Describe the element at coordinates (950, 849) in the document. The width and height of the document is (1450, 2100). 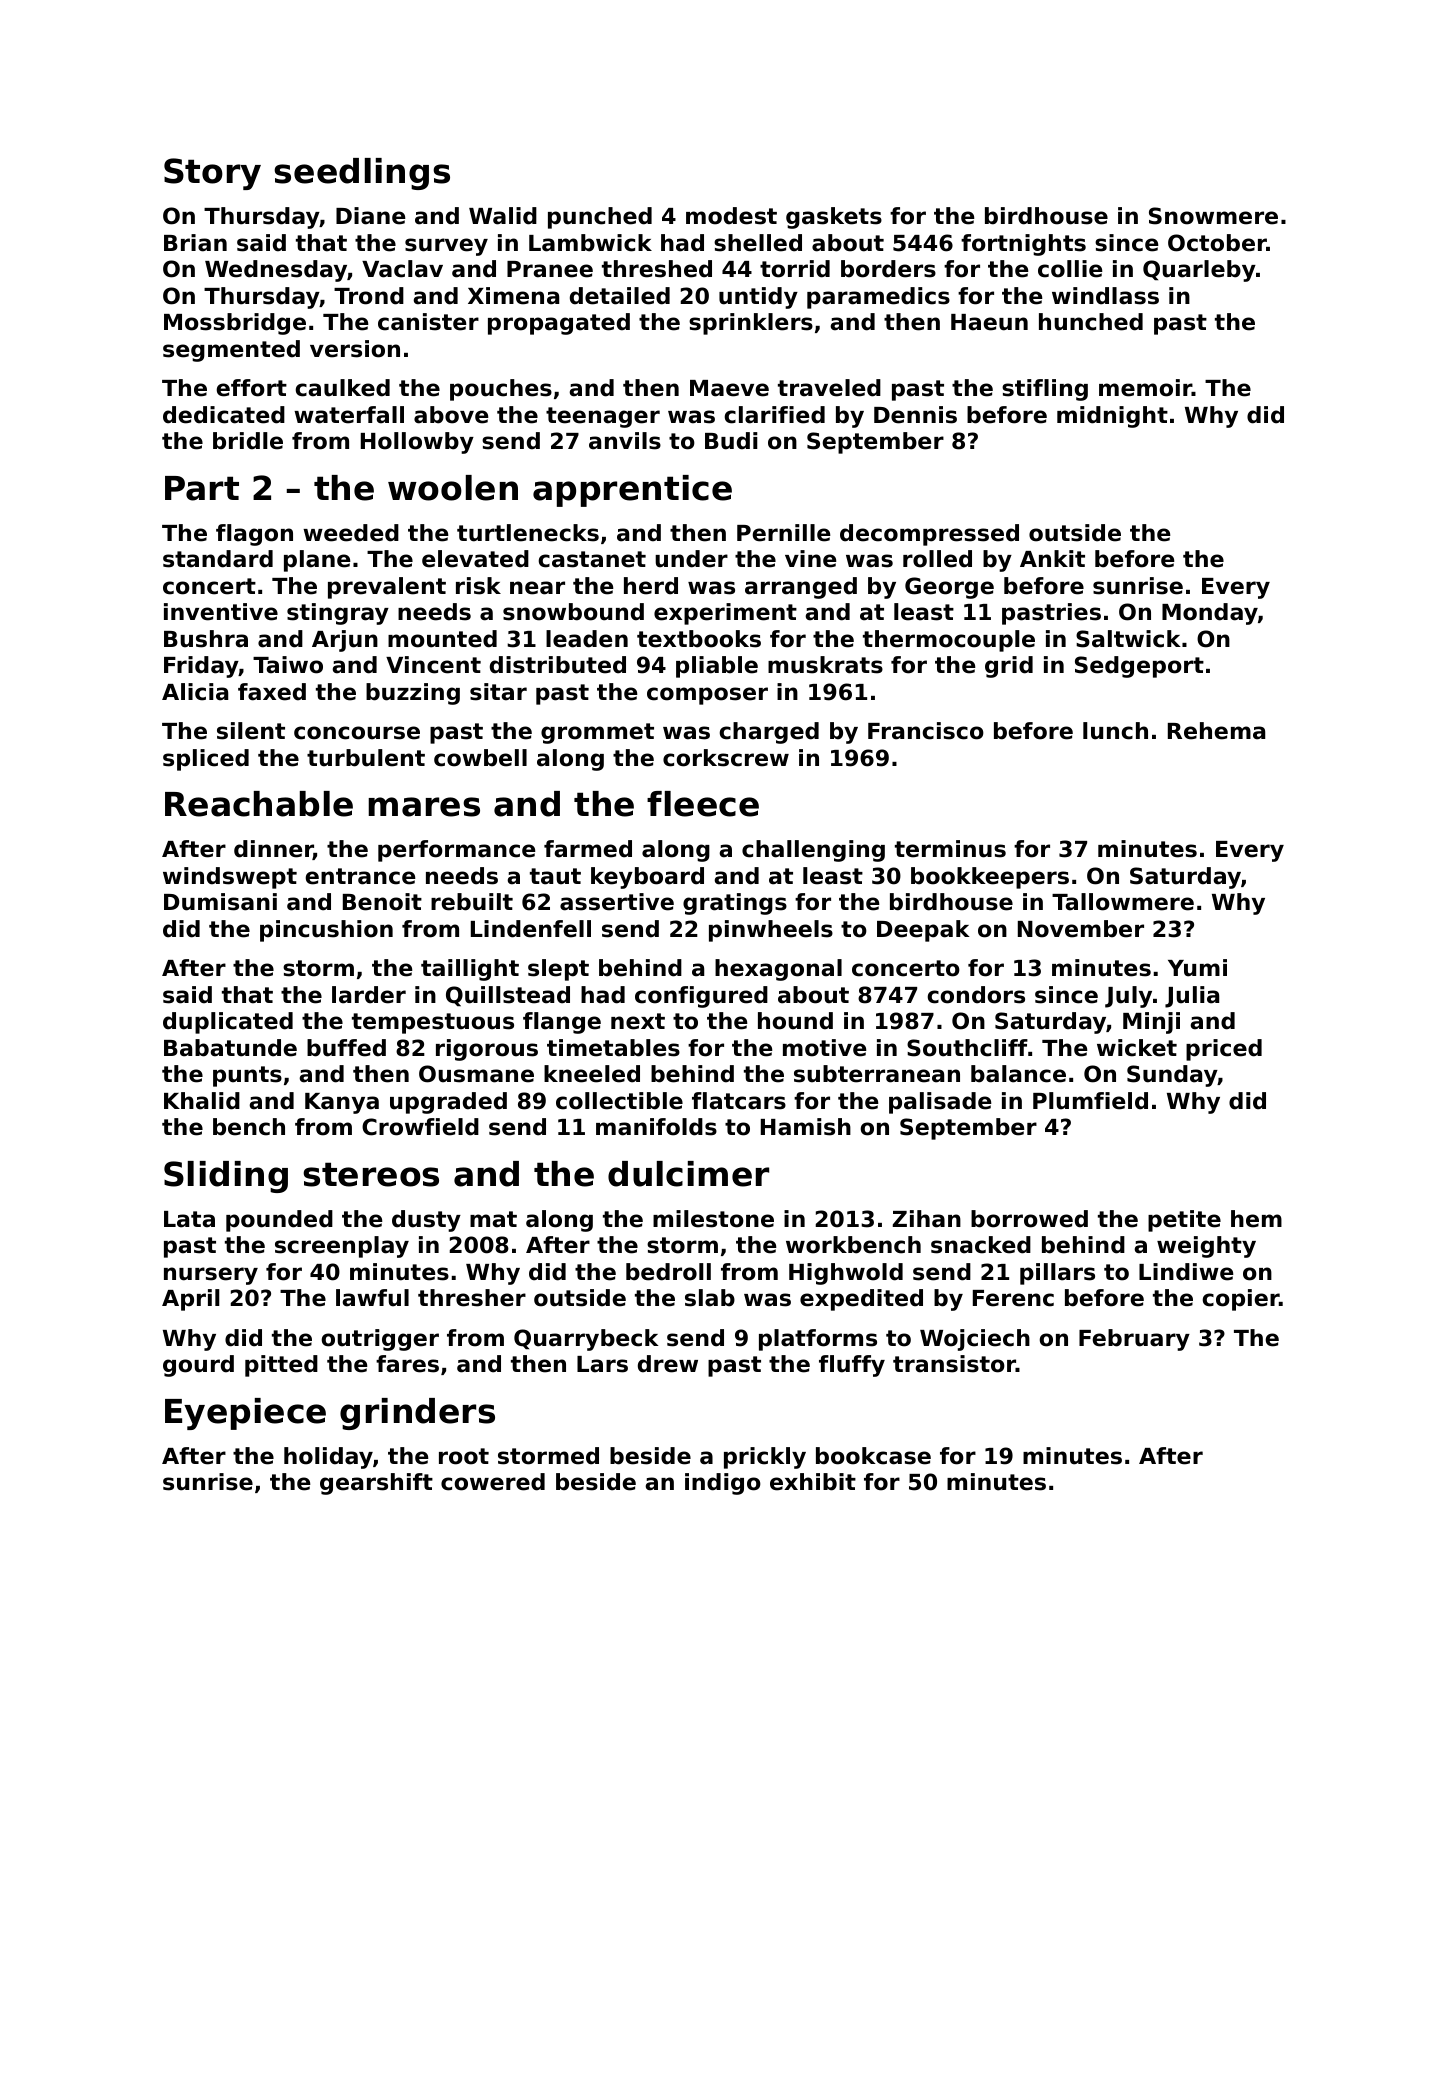
I see `terminus` at that location.
